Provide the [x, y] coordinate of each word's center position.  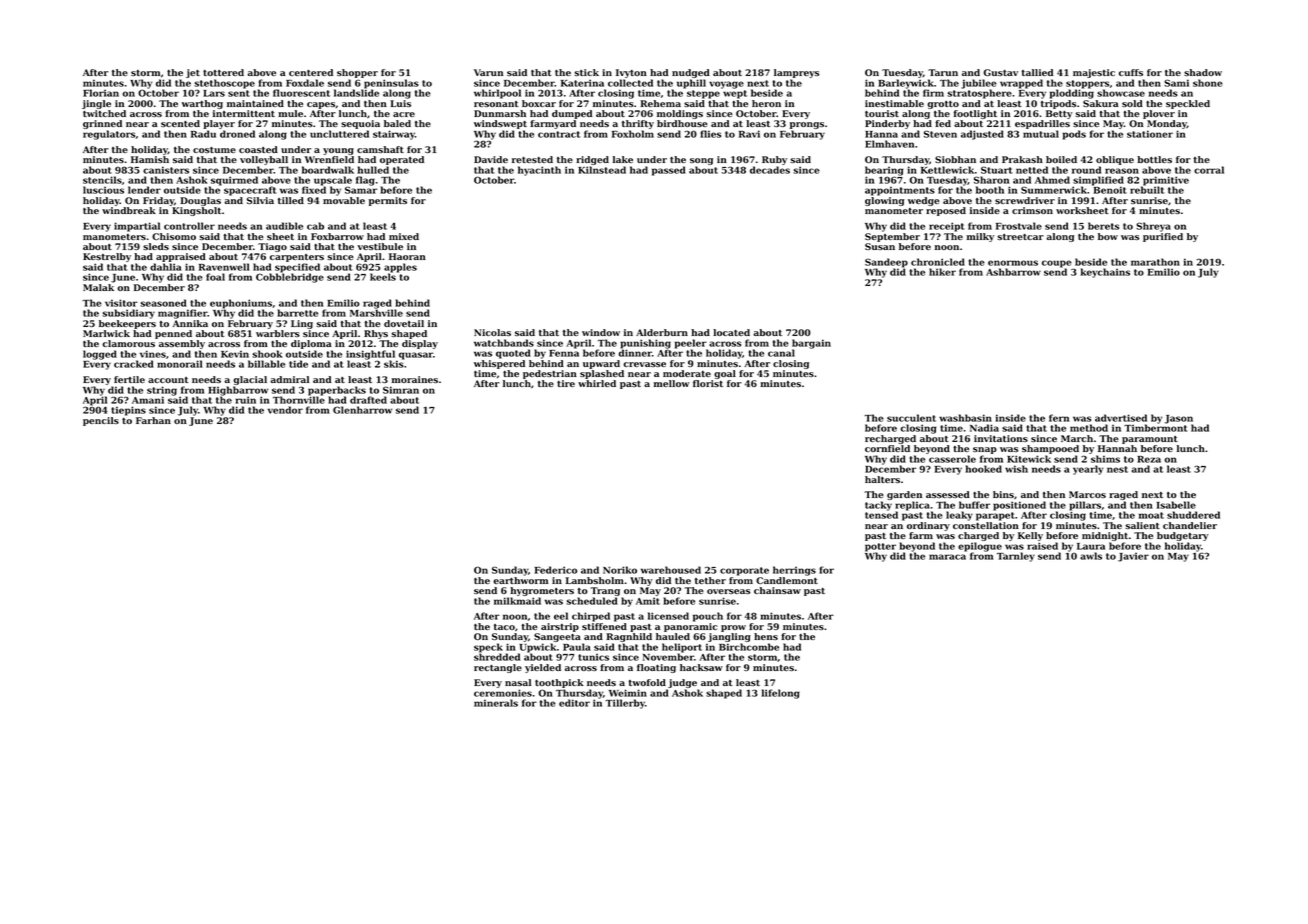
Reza [1149, 459]
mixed [404, 236]
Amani [148, 400]
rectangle [498, 668]
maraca [947, 557]
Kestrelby [107, 257]
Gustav [1000, 72]
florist [708, 383]
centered [311, 72]
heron [766, 103]
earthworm [520, 580]
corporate [744, 571]
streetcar [1020, 237]
